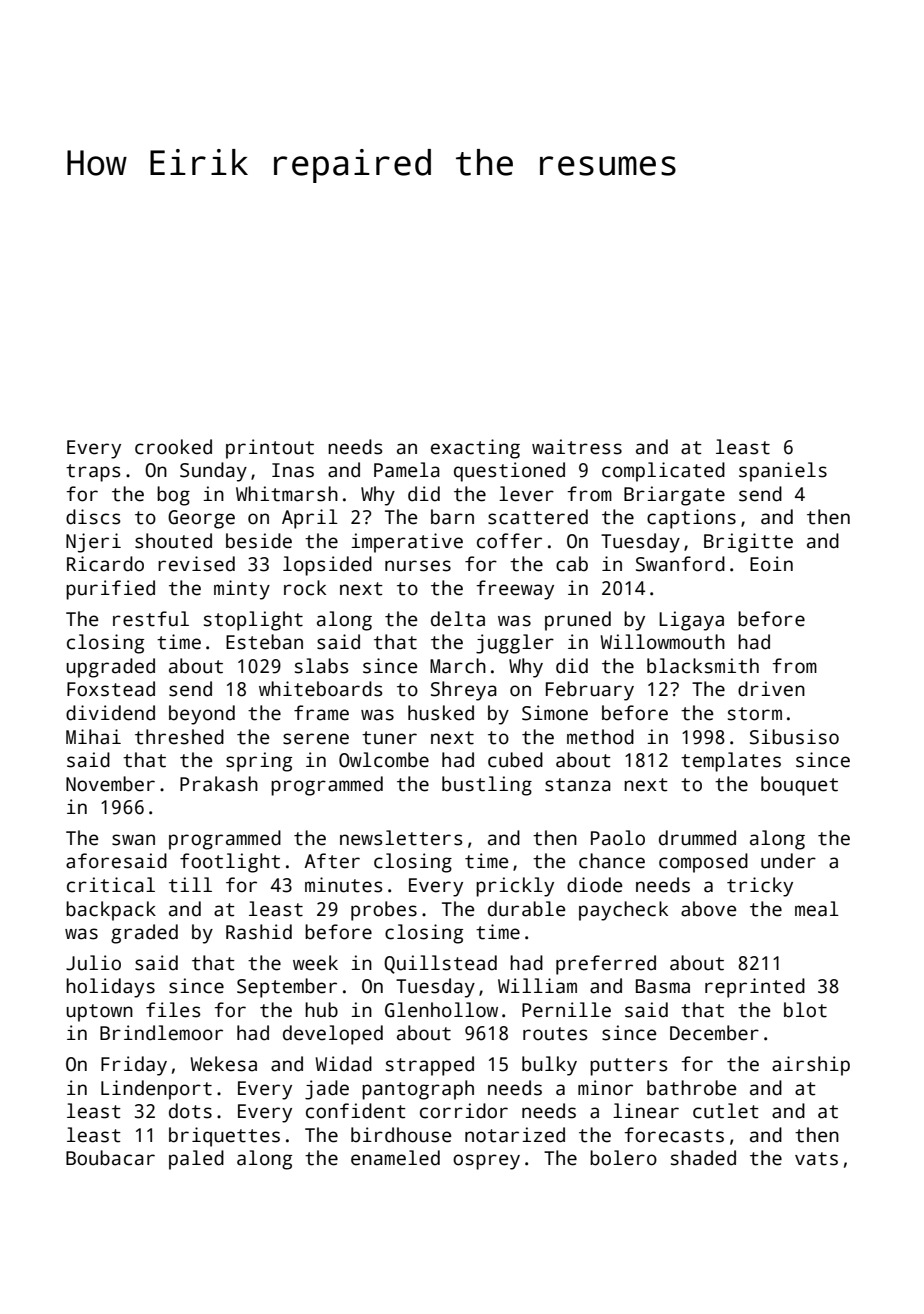  Describe the element at coordinates (315, 963) in the image. I see `week` at that location.
